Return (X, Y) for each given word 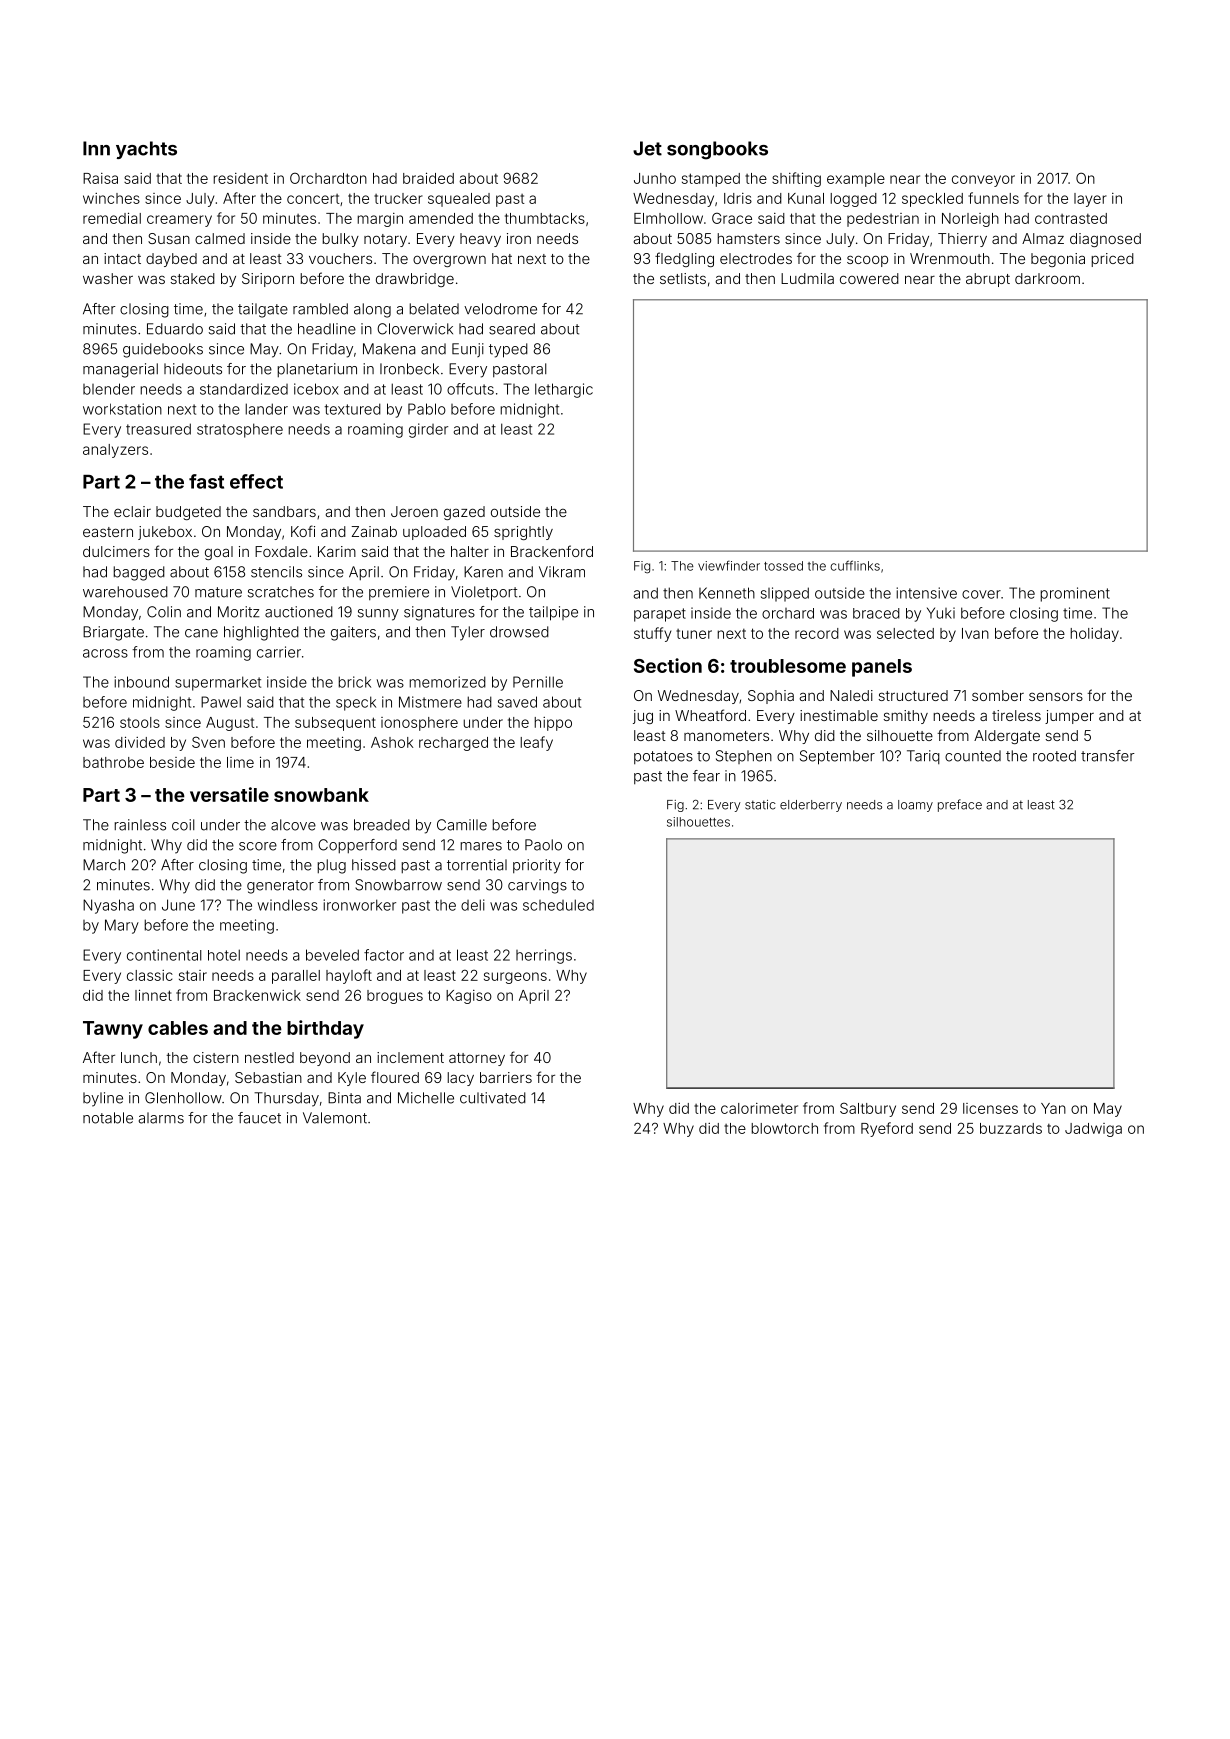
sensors (1056, 696)
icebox (316, 389)
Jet (647, 148)
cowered (869, 278)
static (760, 805)
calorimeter (759, 1108)
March (104, 865)
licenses (990, 1108)
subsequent (335, 724)
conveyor (983, 181)
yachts (146, 150)
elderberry (811, 806)
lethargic (564, 390)
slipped (785, 594)
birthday (325, 1029)
